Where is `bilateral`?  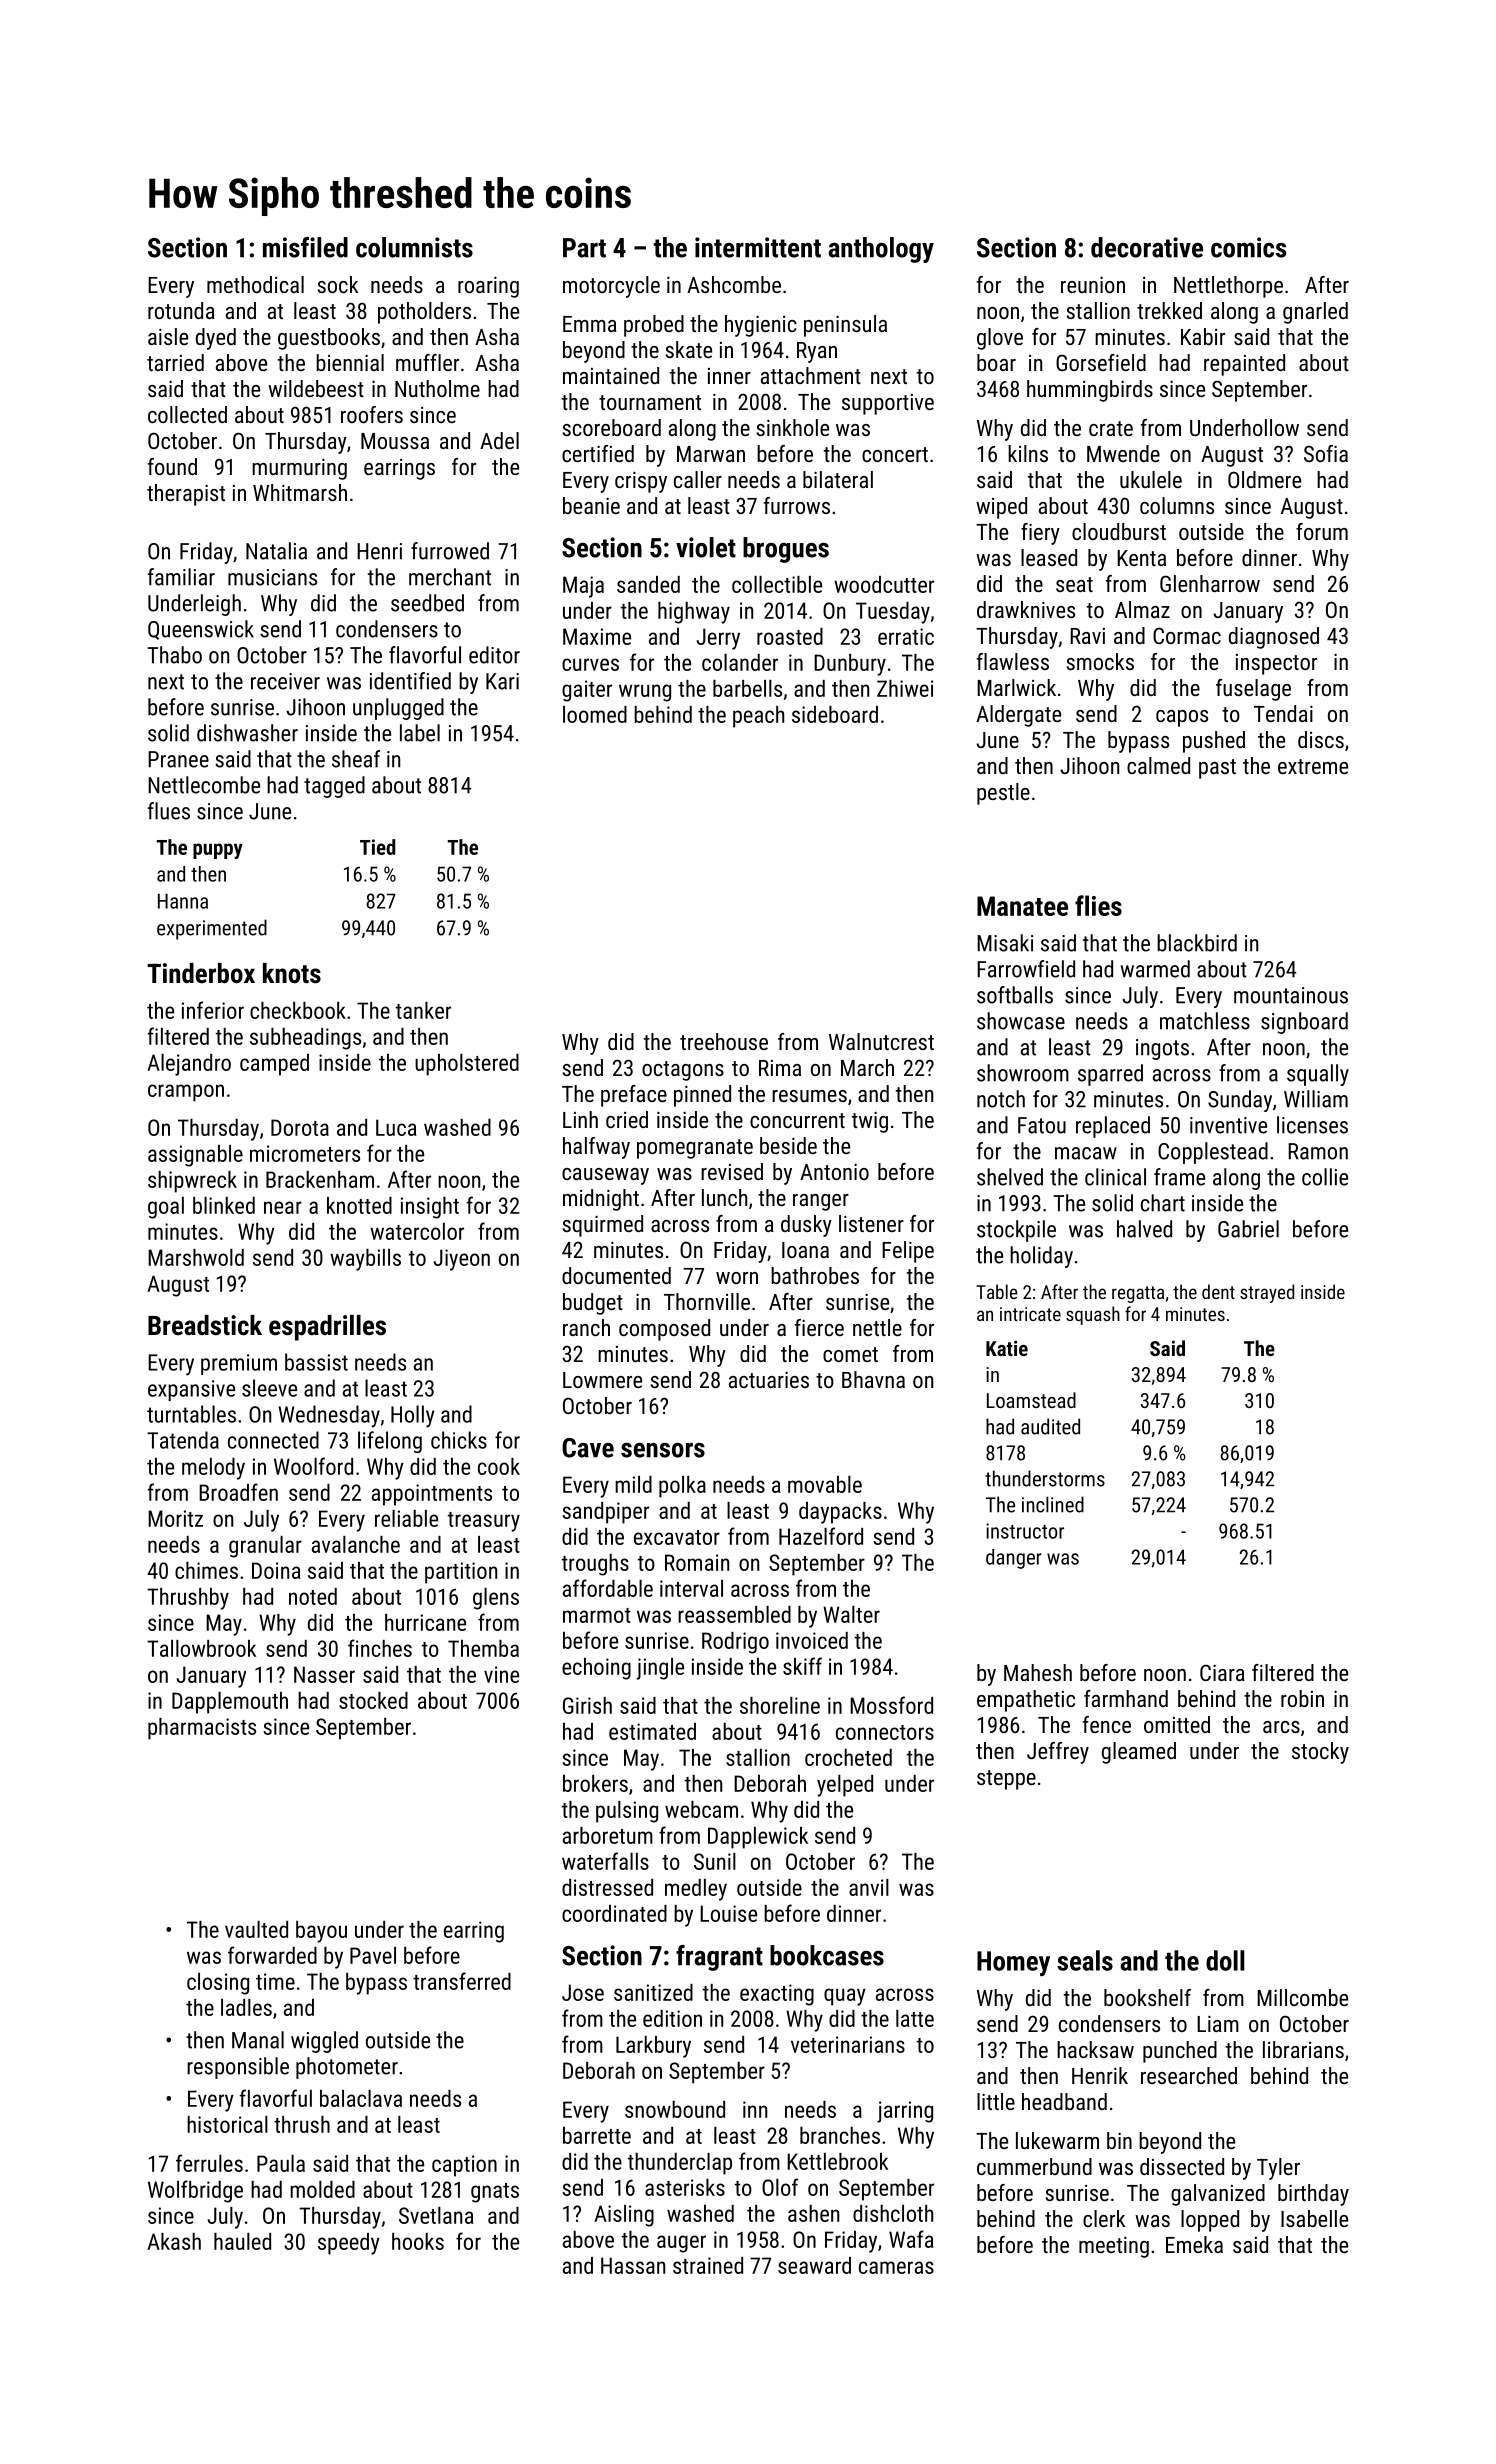 bilateral is located at coordinates (838, 479).
